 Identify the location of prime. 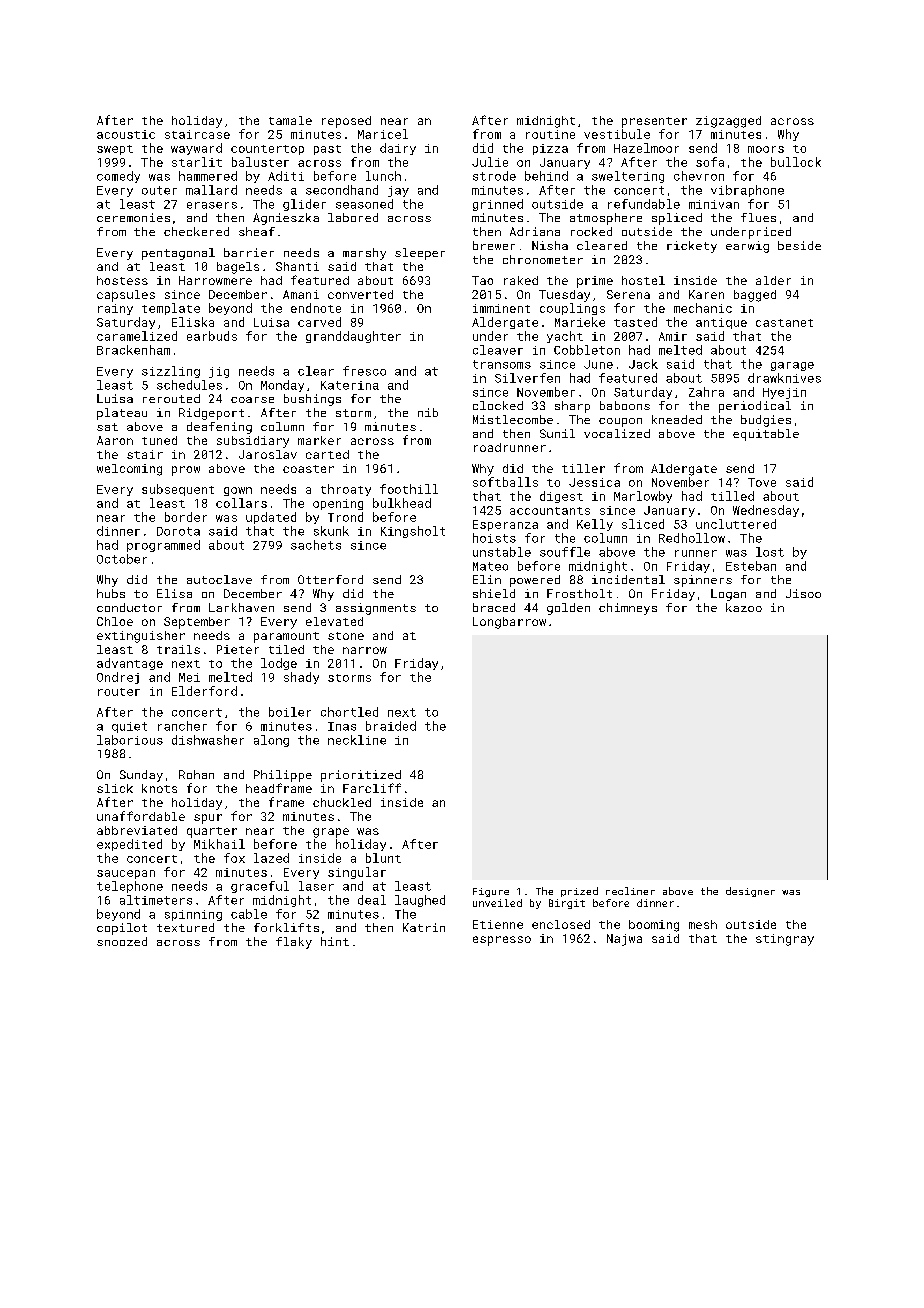
(595, 282).
